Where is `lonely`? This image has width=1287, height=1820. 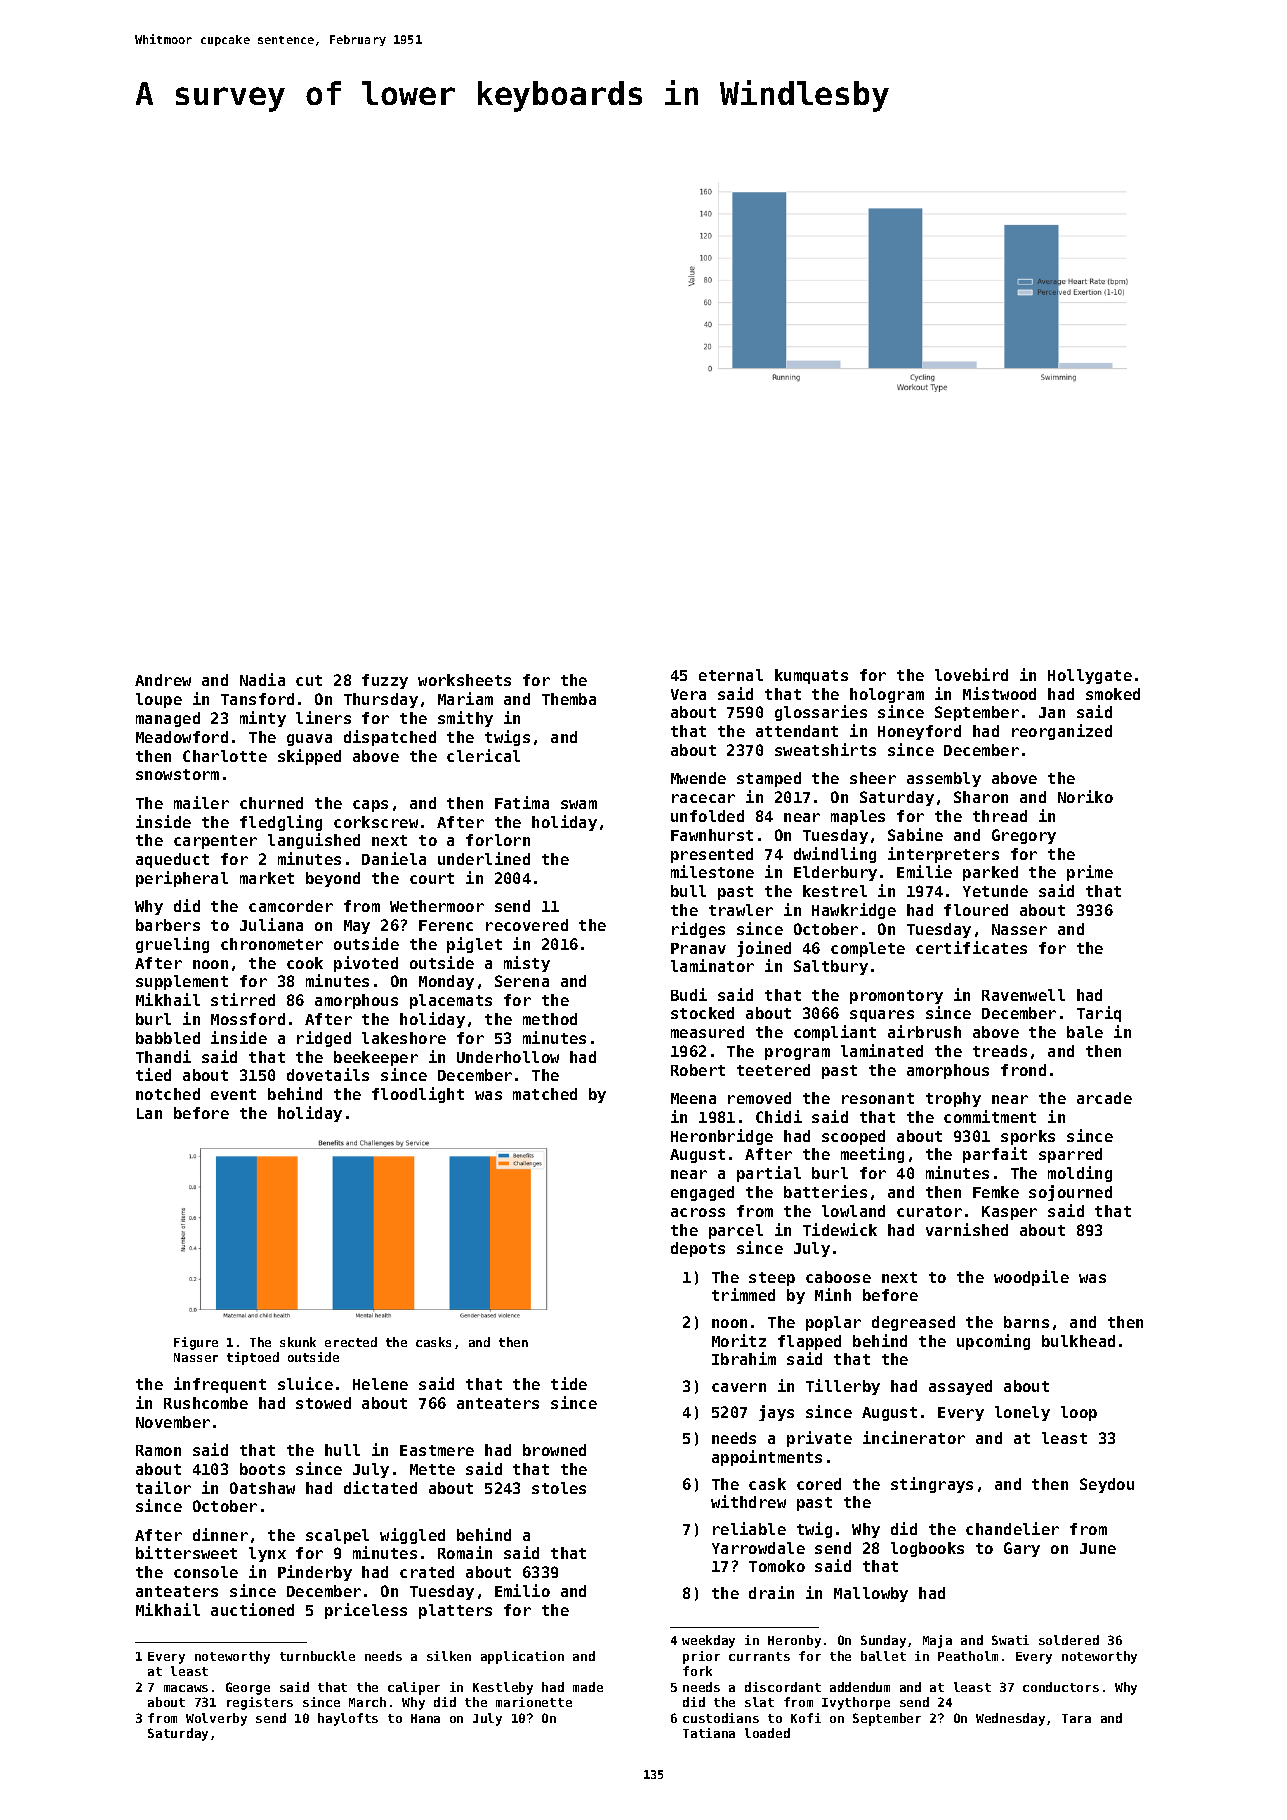
lonely is located at coordinates (1022, 1413).
